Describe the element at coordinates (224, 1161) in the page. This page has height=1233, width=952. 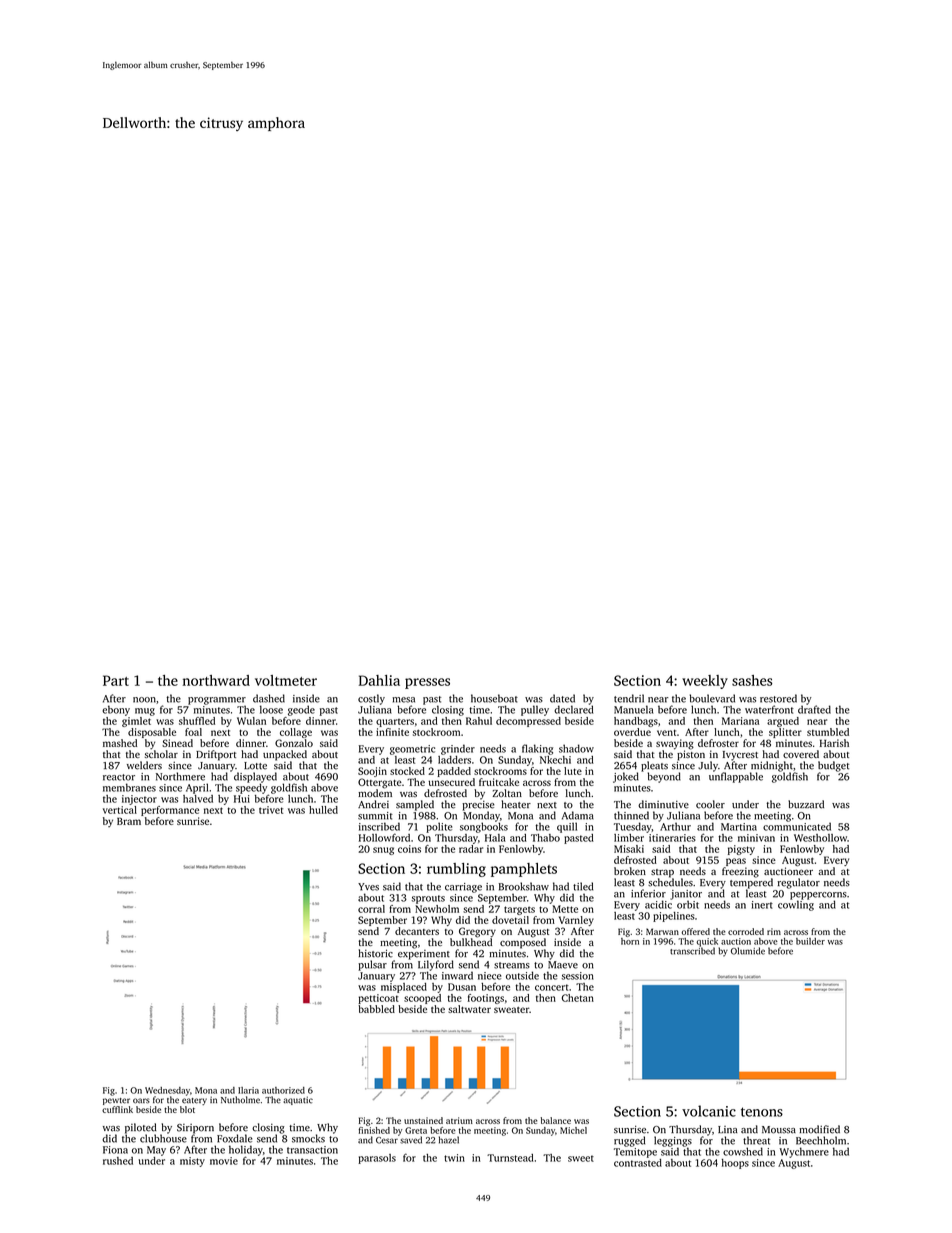
I see `movie` at that location.
